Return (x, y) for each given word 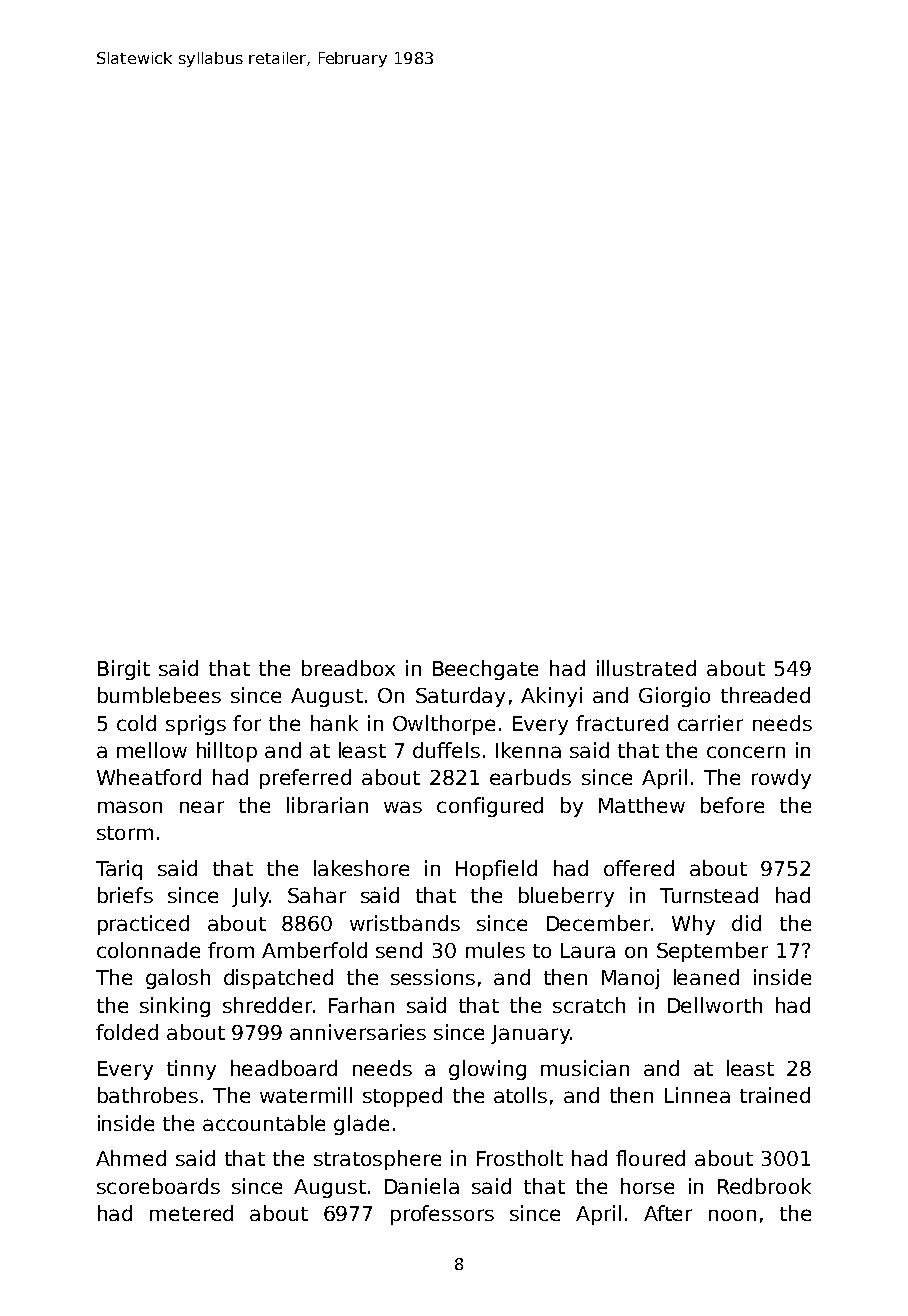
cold (136, 723)
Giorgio (674, 697)
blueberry (566, 897)
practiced (143, 925)
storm (125, 833)
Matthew (642, 805)
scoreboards (158, 1186)
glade (361, 1125)
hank (334, 723)
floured (650, 1158)
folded (127, 1032)
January (530, 1034)
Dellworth (715, 1005)
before (732, 805)
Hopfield (496, 870)
